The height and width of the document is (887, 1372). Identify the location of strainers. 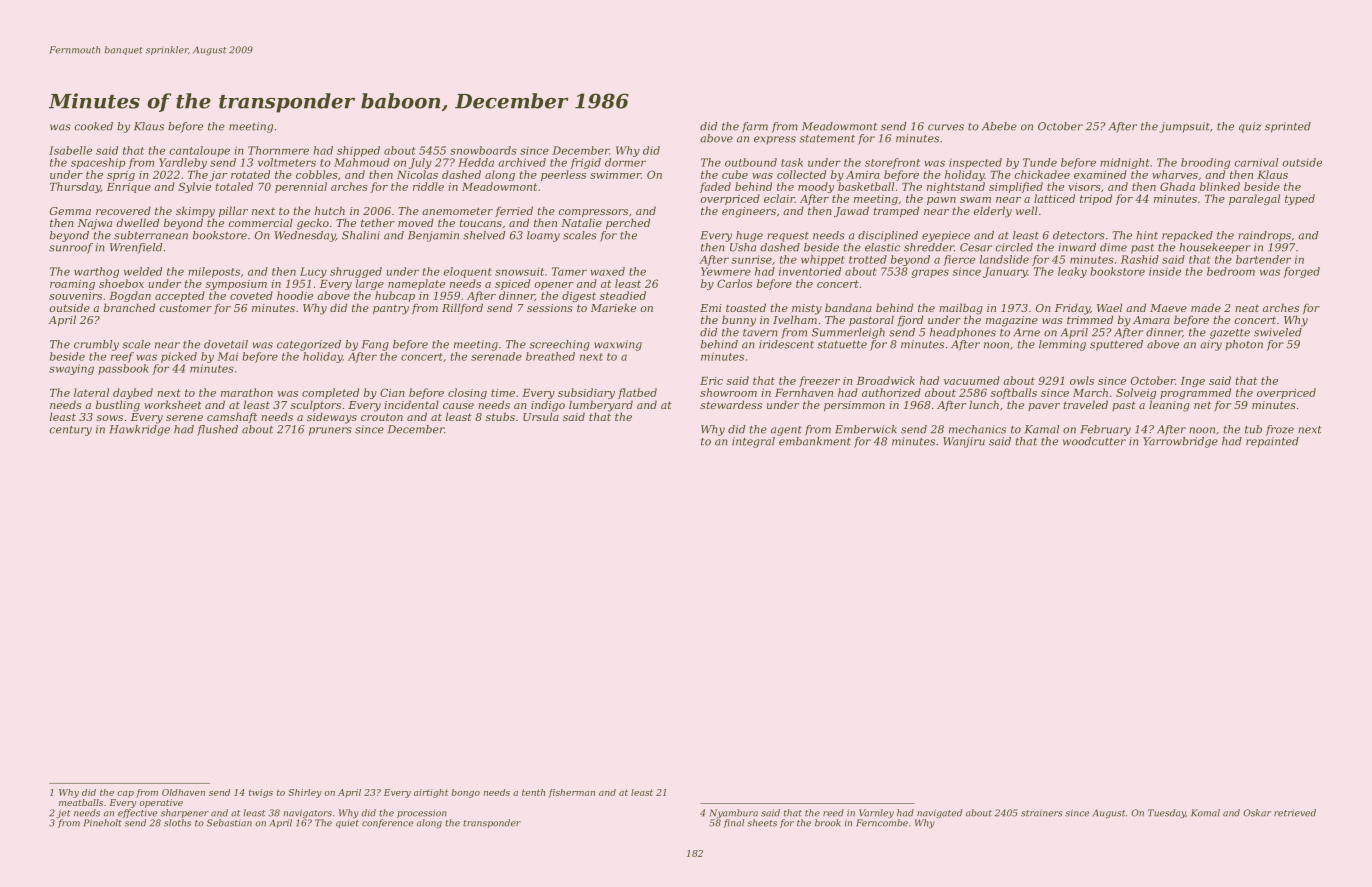
(1041, 813).
